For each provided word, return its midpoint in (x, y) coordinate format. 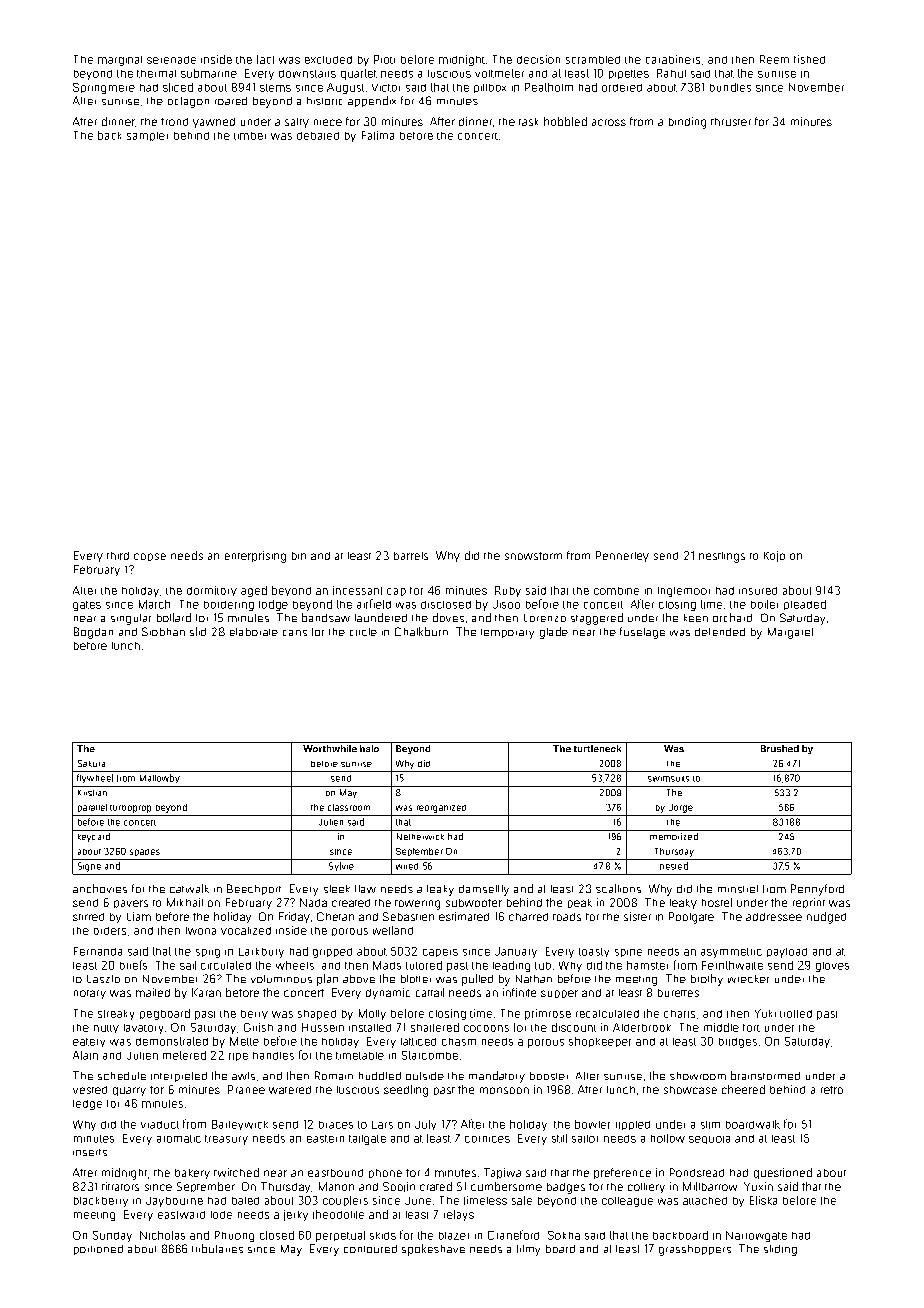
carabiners (673, 59)
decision (538, 59)
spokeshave (433, 1250)
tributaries (217, 1248)
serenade (171, 60)
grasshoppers (695, 1250)
